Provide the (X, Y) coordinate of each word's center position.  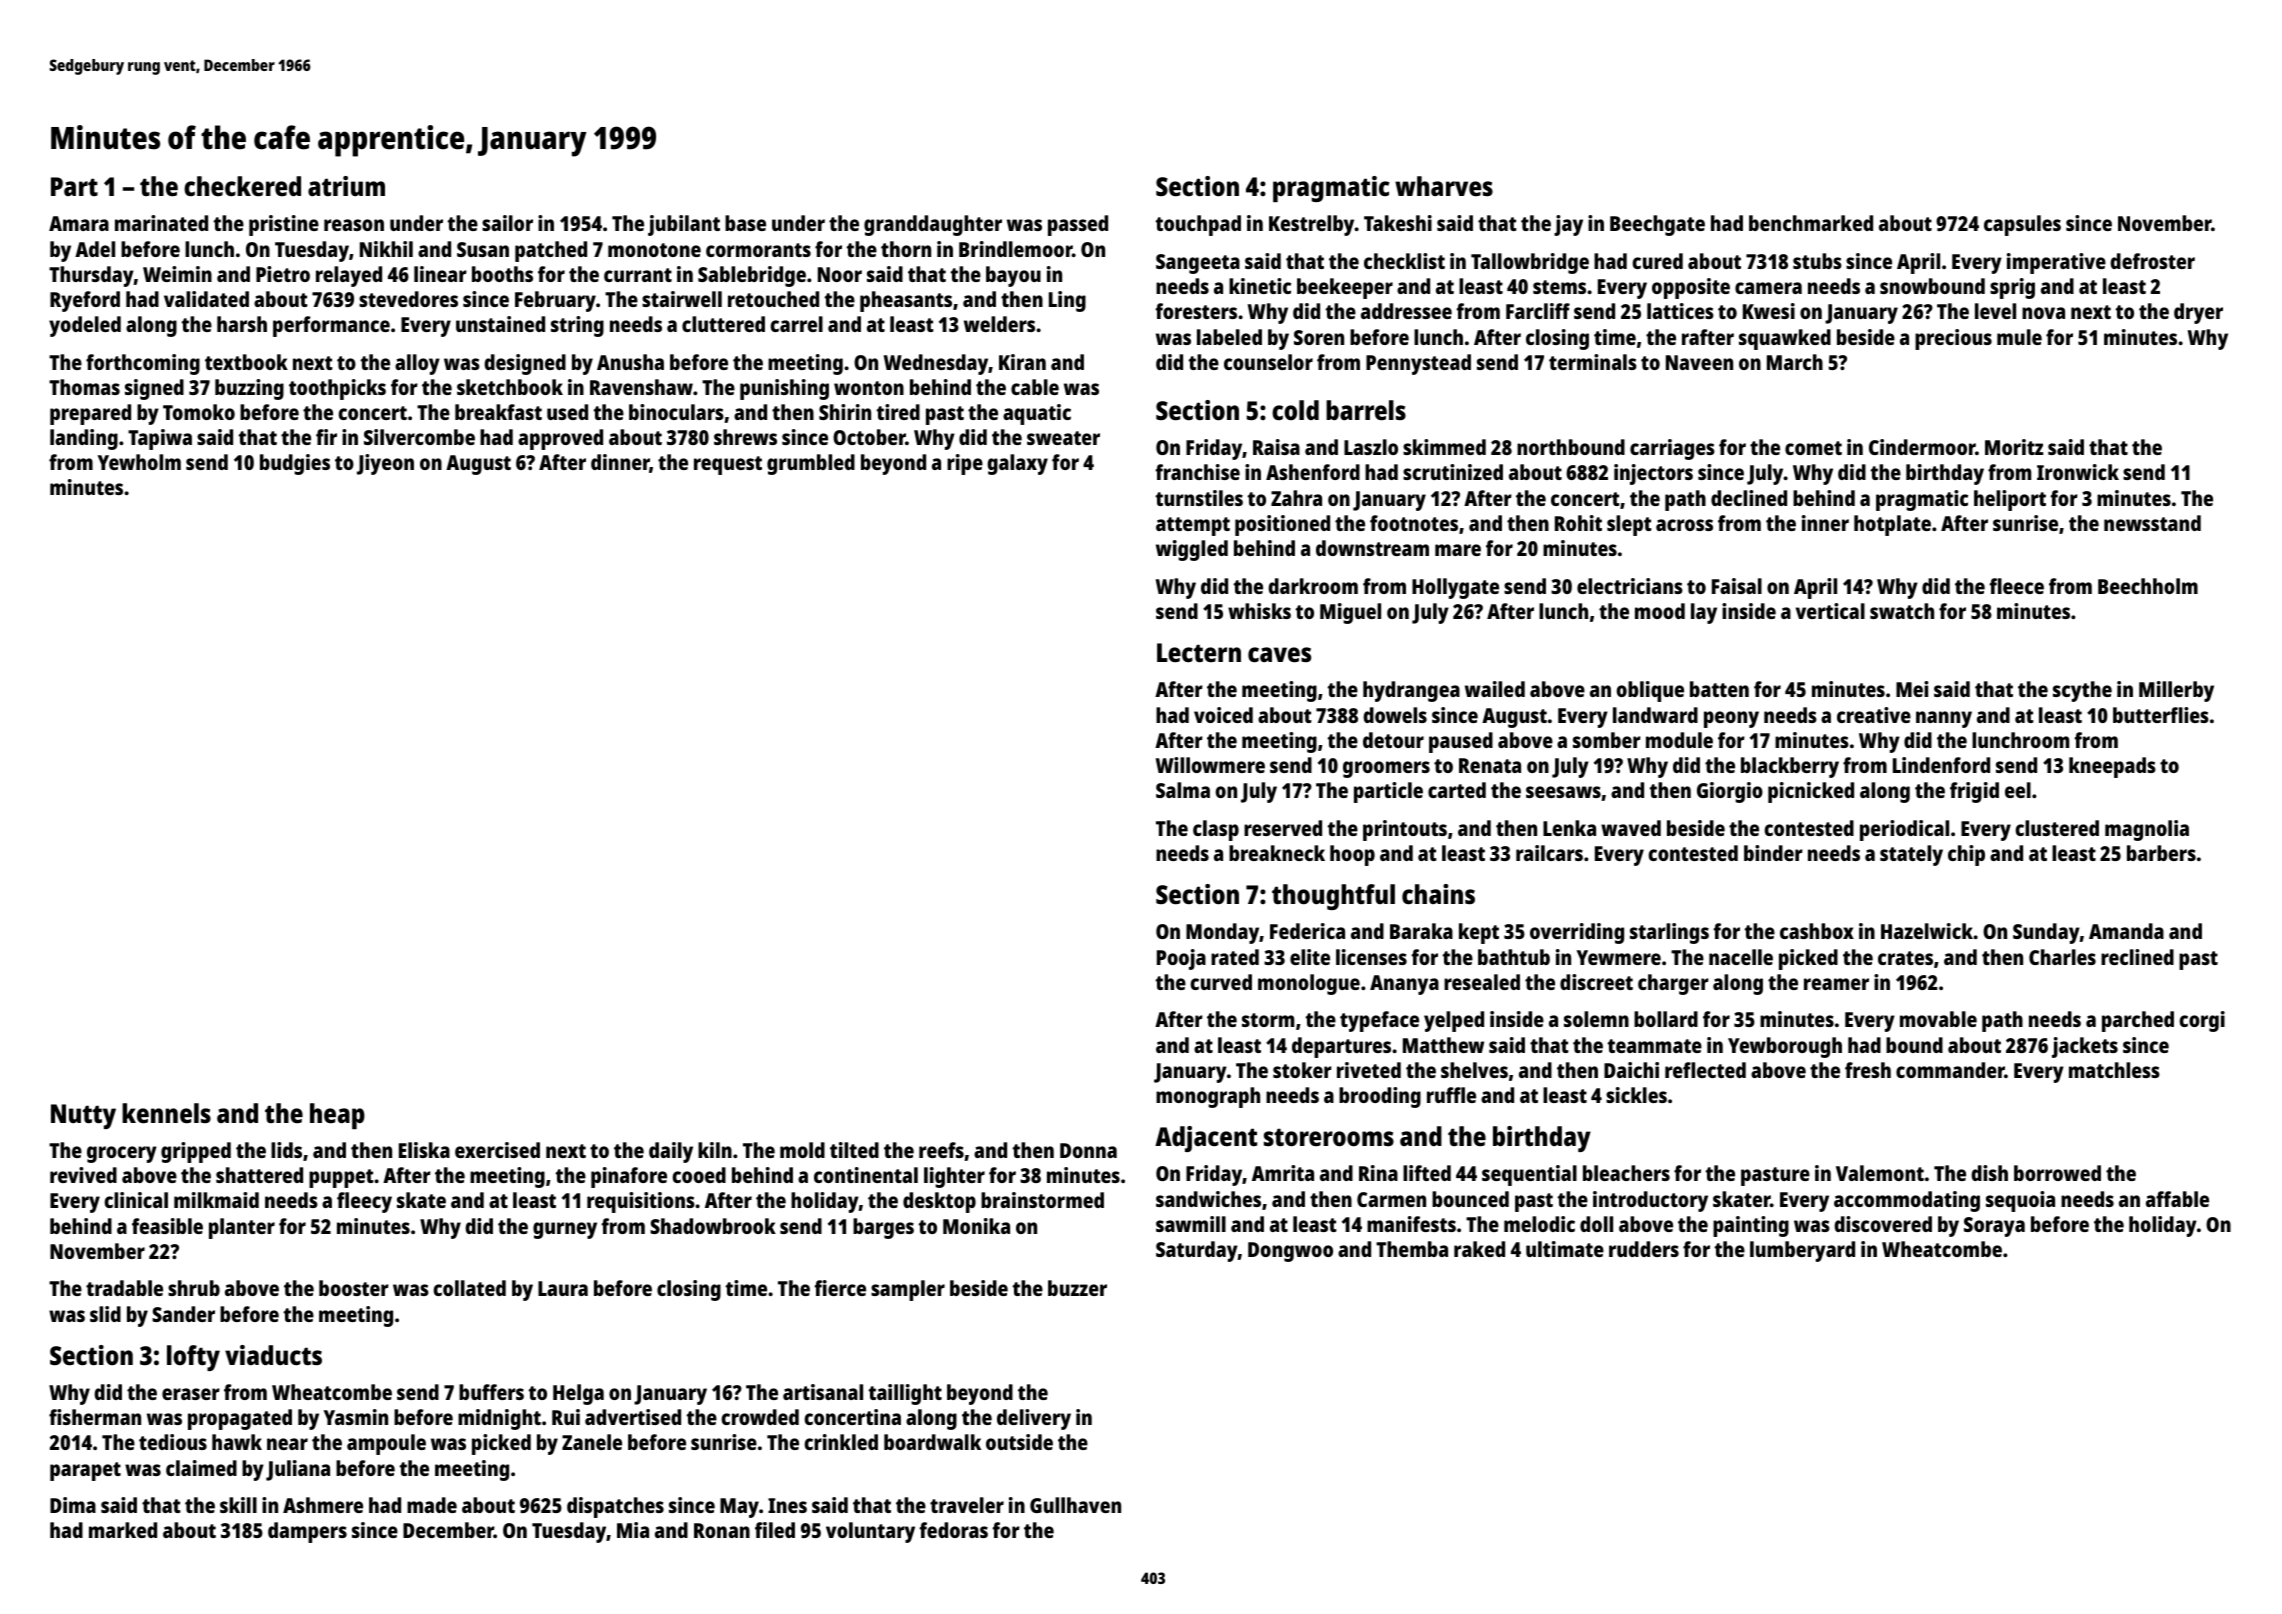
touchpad (1198, 225)
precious (1953, 339)
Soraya (1994, 1227)
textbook (246, 362)
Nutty (83, 1116)
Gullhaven (1075, 1505)
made (432, 1505)
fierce (840, 1288)
